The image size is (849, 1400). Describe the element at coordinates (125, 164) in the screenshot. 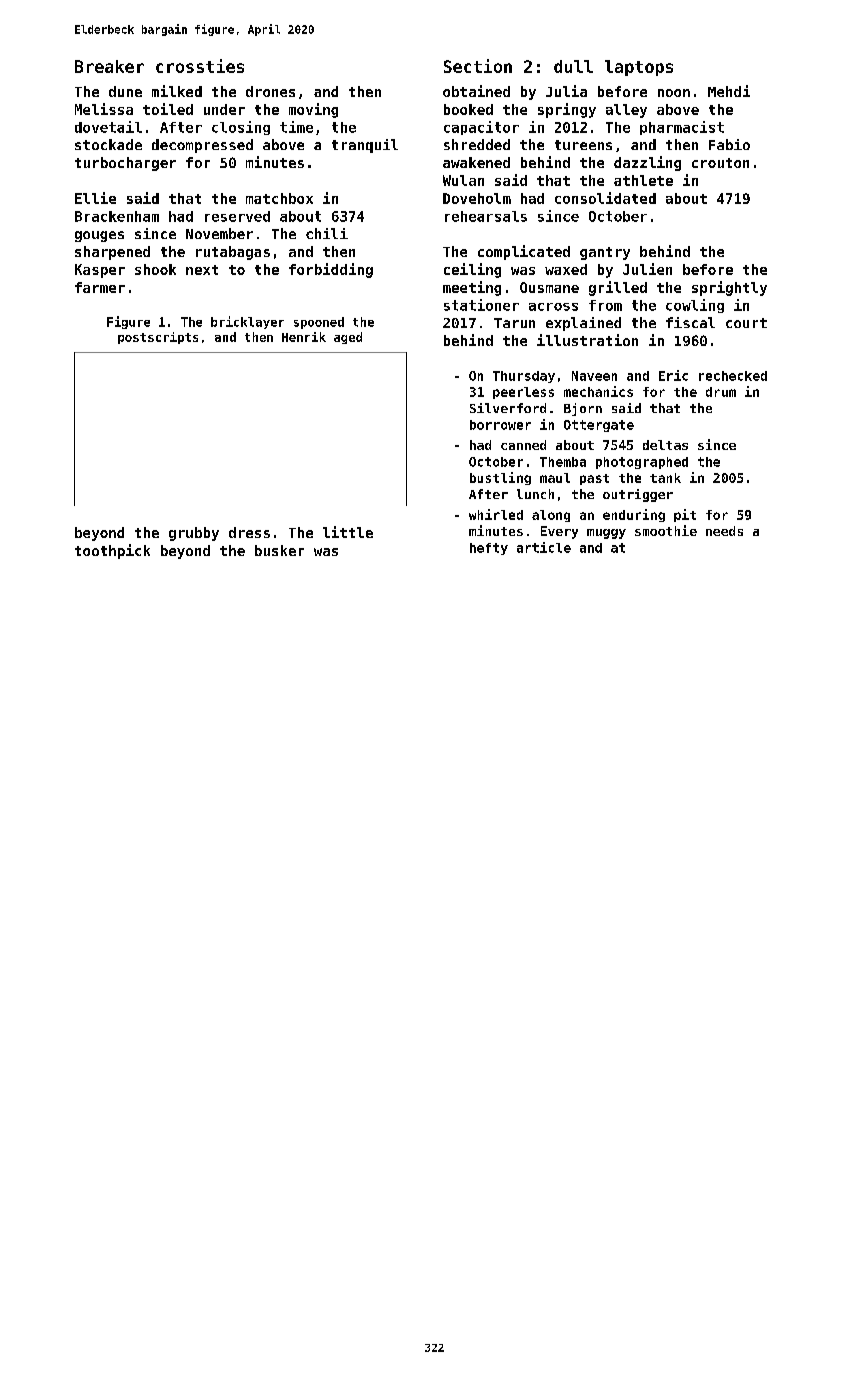

I see `turbocharger` at that location.
